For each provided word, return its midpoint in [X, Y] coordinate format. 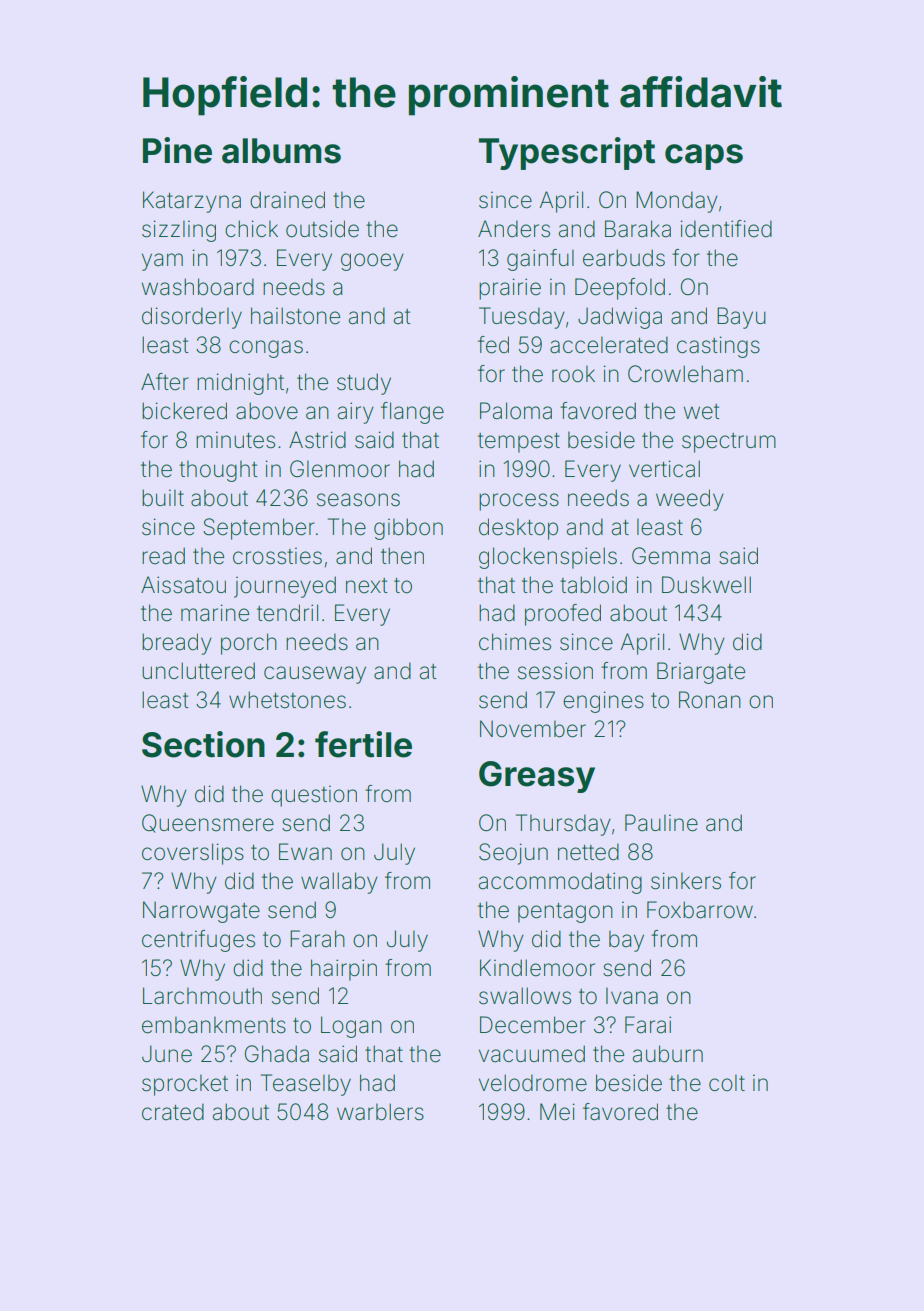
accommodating [560, 883]
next [367, 586]
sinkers [686, 881]
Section [203, 744]
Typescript [567, 153]
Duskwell [706, 585]
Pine [177, 150]
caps [704, 157]
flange [412, 413]
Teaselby [306, 1085]
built [163, 498]
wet [702, 412]
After [165, 382]
